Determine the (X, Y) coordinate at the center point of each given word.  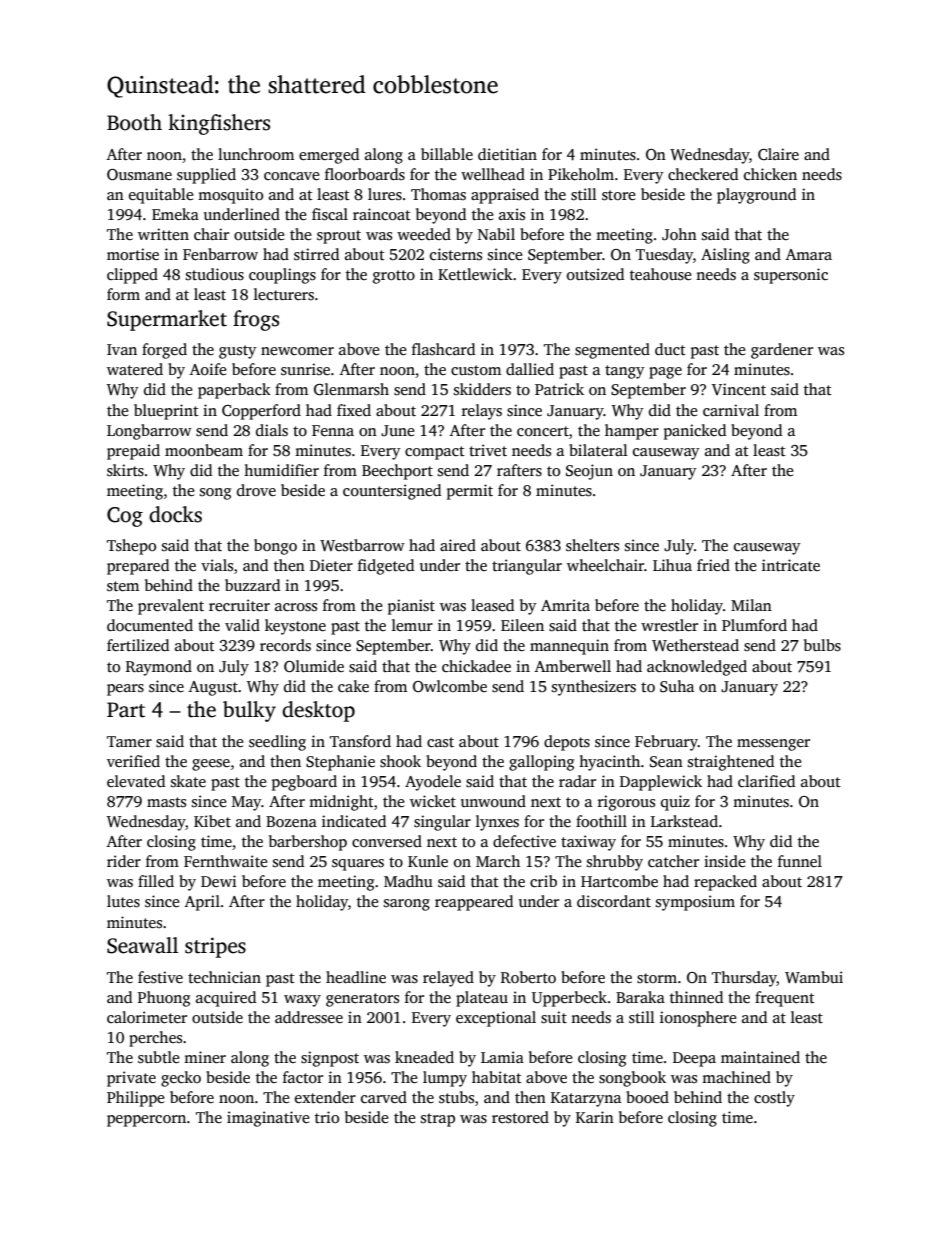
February (666, 743)
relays (482, 412)
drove (256, 490)
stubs (456, 1097)
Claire (778, 154)
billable (447, 154)
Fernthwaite (226, 861)
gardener (782, 351)
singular (442, 823)
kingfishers (219, 124)
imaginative (268, 1119)
